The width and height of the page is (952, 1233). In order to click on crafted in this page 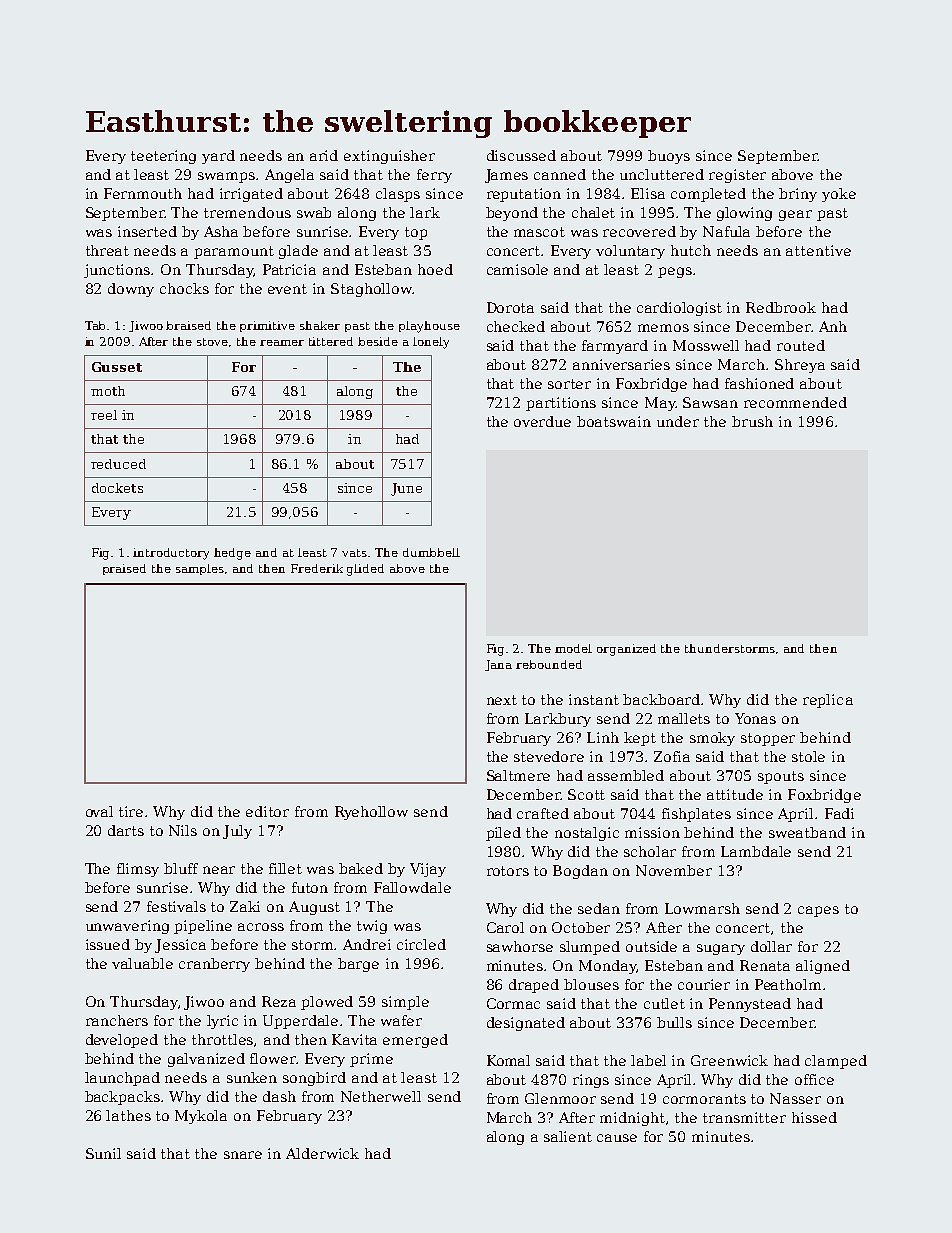, I will do `click(543, 813)`.
